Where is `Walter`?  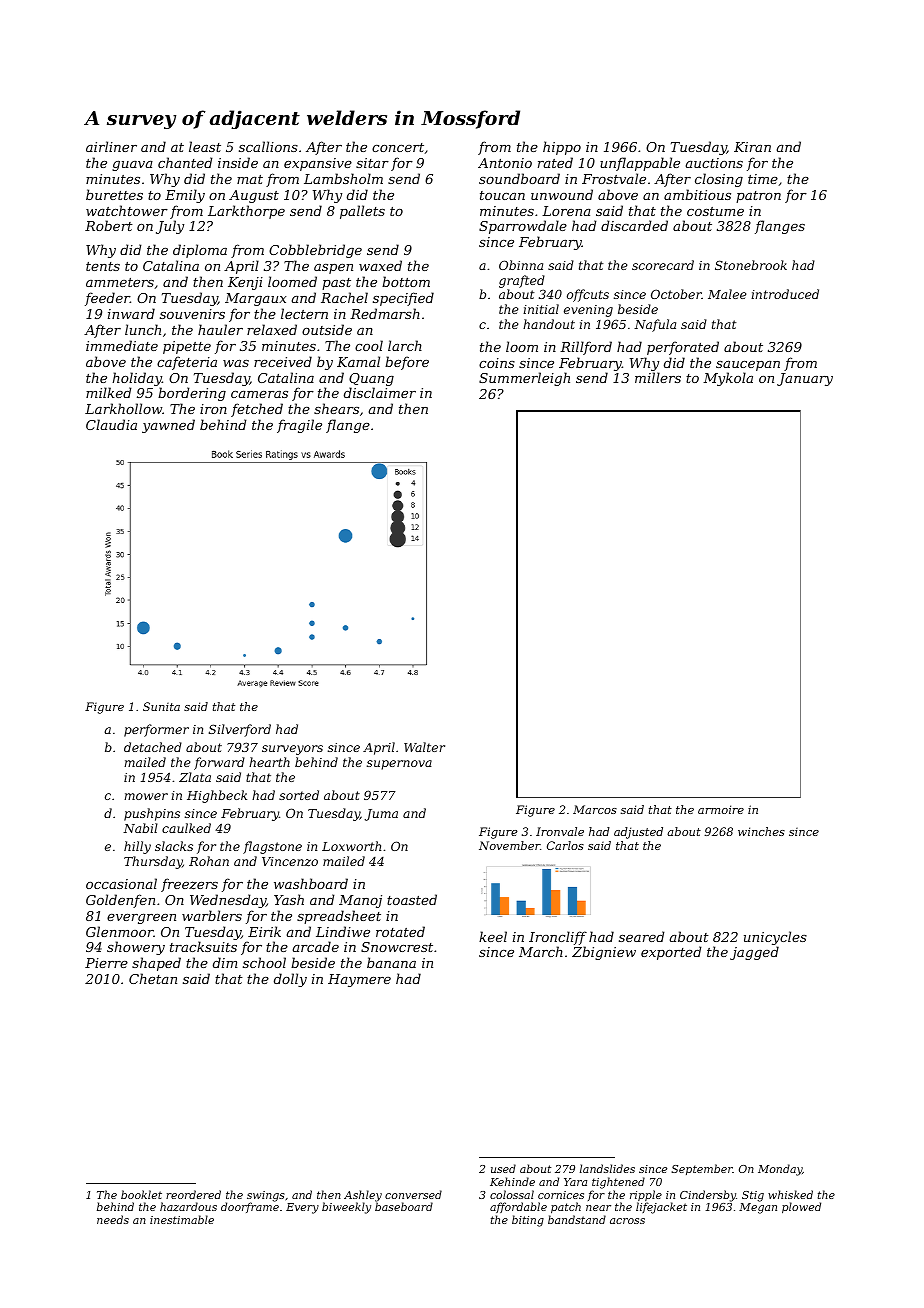
Walter is located at coordinates (424, 747).
